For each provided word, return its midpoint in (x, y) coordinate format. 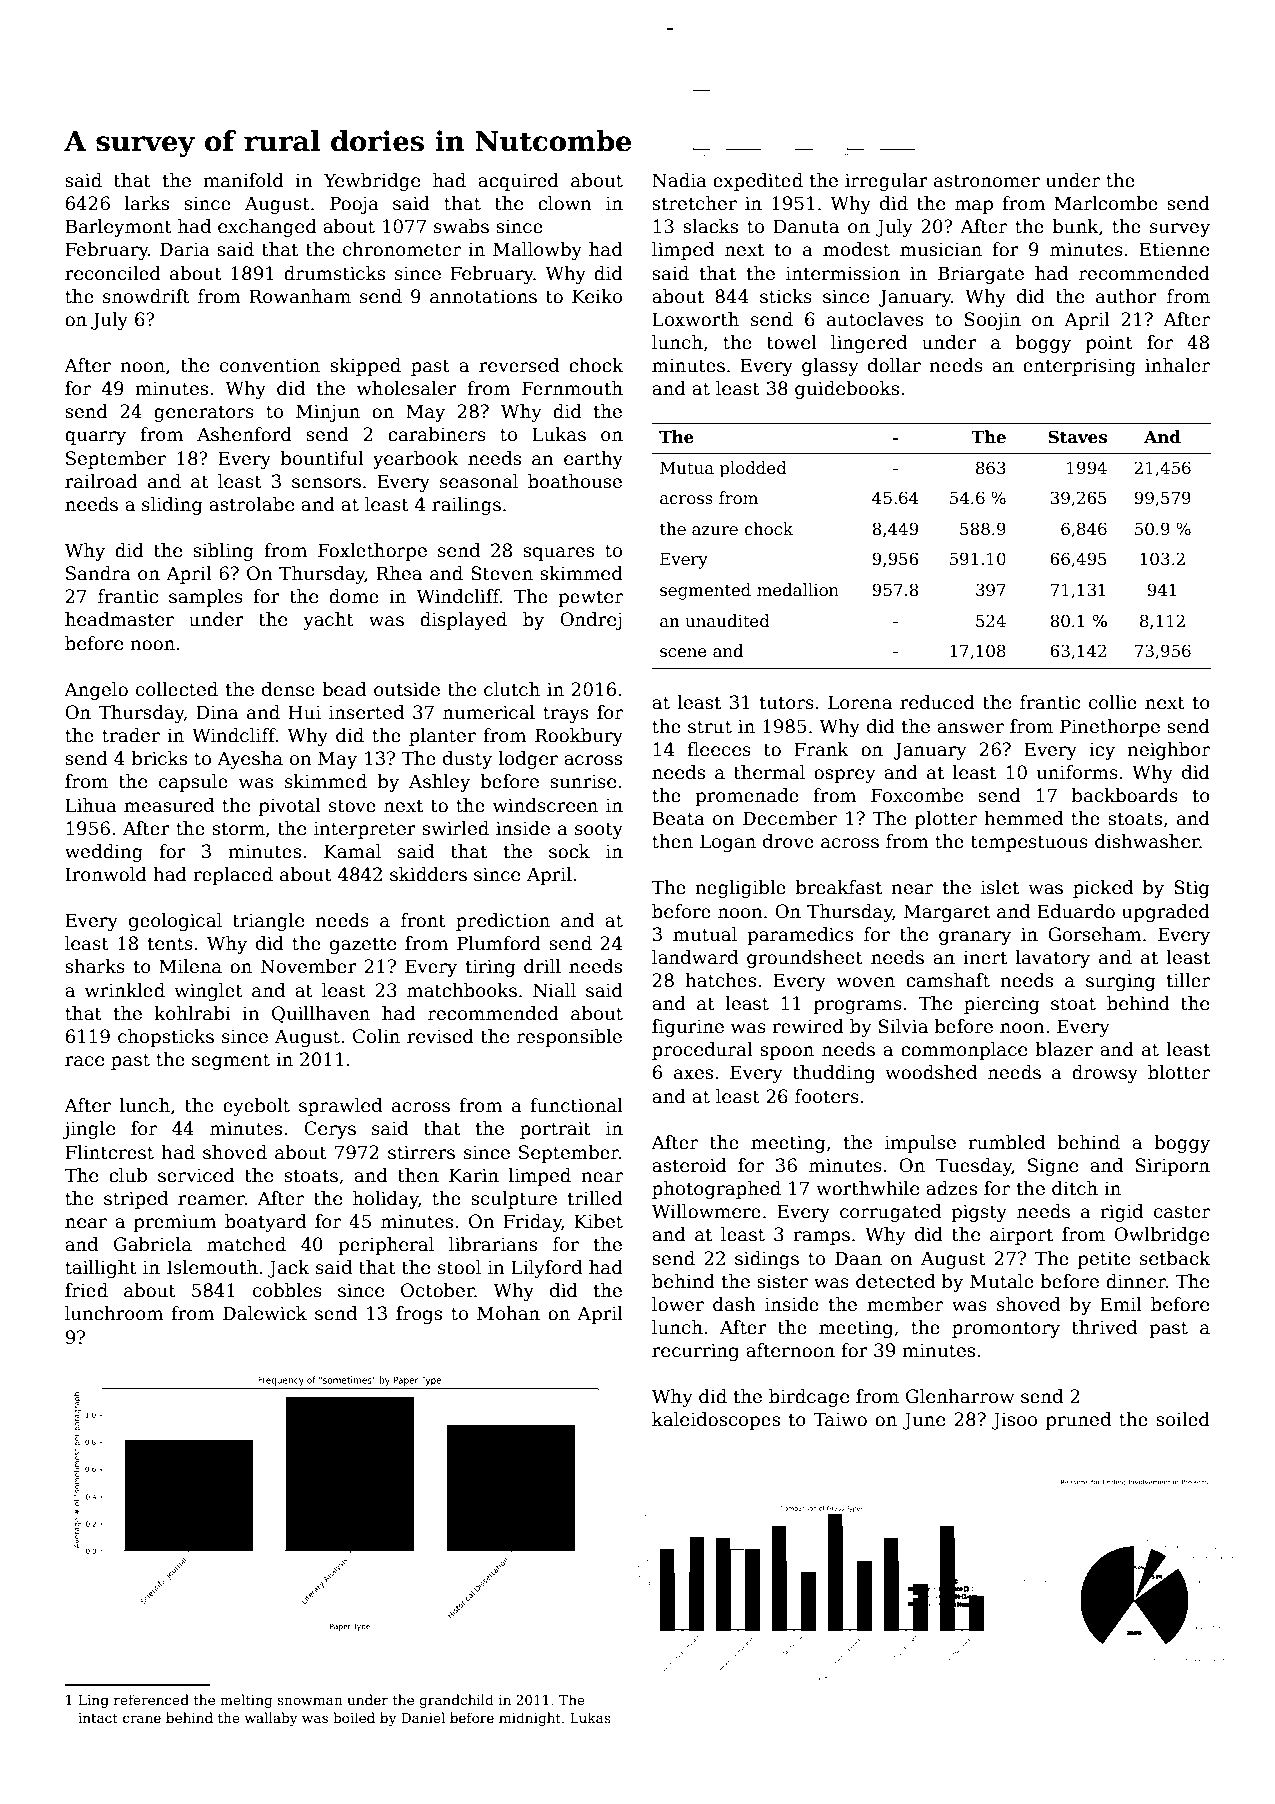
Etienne (1174, 249)
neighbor (1168, 751)
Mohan (508, 1313)
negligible (740, 889)
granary (975, 938)
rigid (1121, 1213)
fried (86, 1290)
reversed (519, 365)
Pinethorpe (1110, 728)
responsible (569, 1038)
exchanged (267, 228)
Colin (376, 1036)
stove (352, 806)
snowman (310, 1701)
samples (206, 598)
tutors (787, 703)
